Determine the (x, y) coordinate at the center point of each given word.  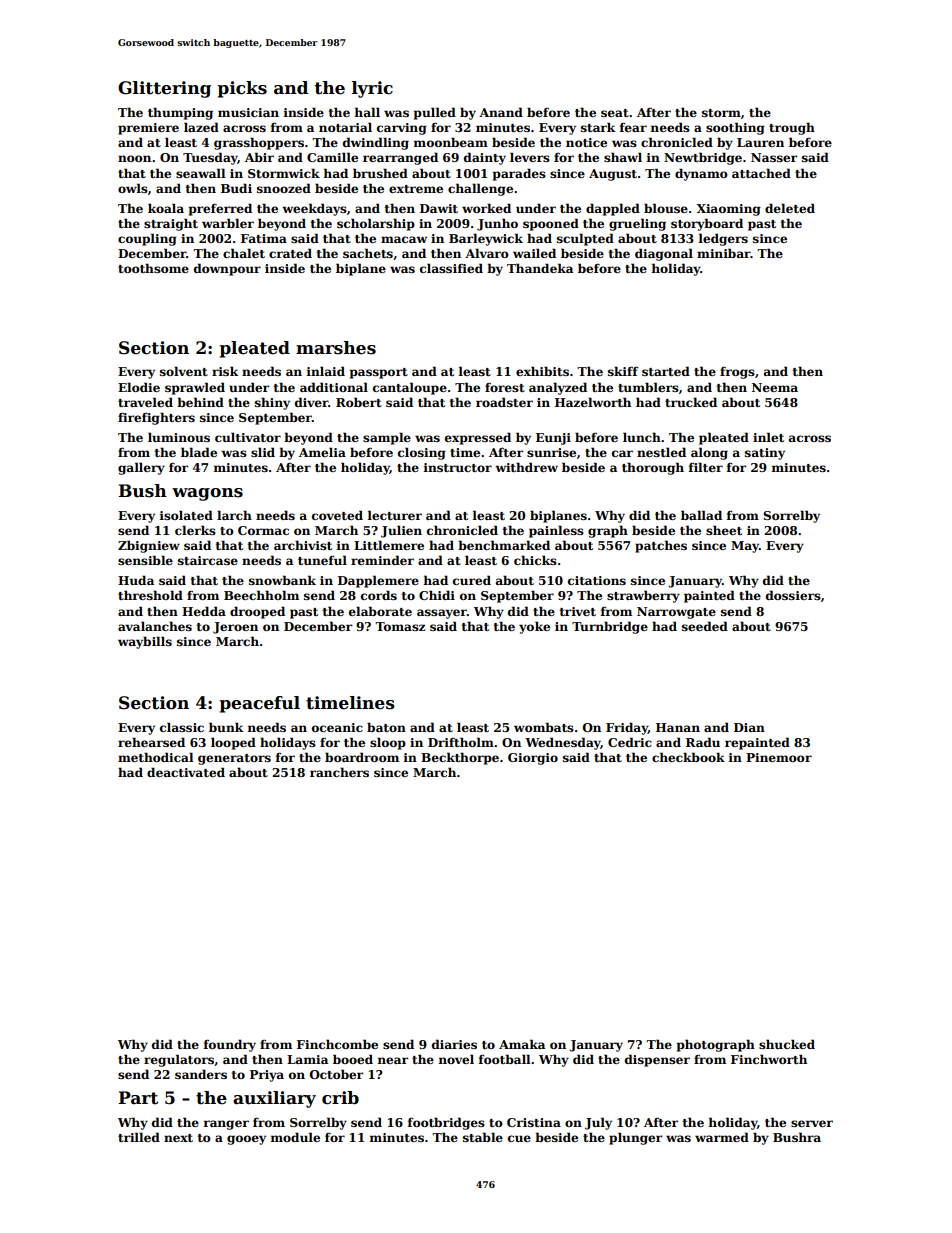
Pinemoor (779, 757)
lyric (372, 89)
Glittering (164, 89)
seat (615, 113)
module (295, 1137)
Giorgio (533, 759)
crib (340, 1098)
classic (182, 727)
